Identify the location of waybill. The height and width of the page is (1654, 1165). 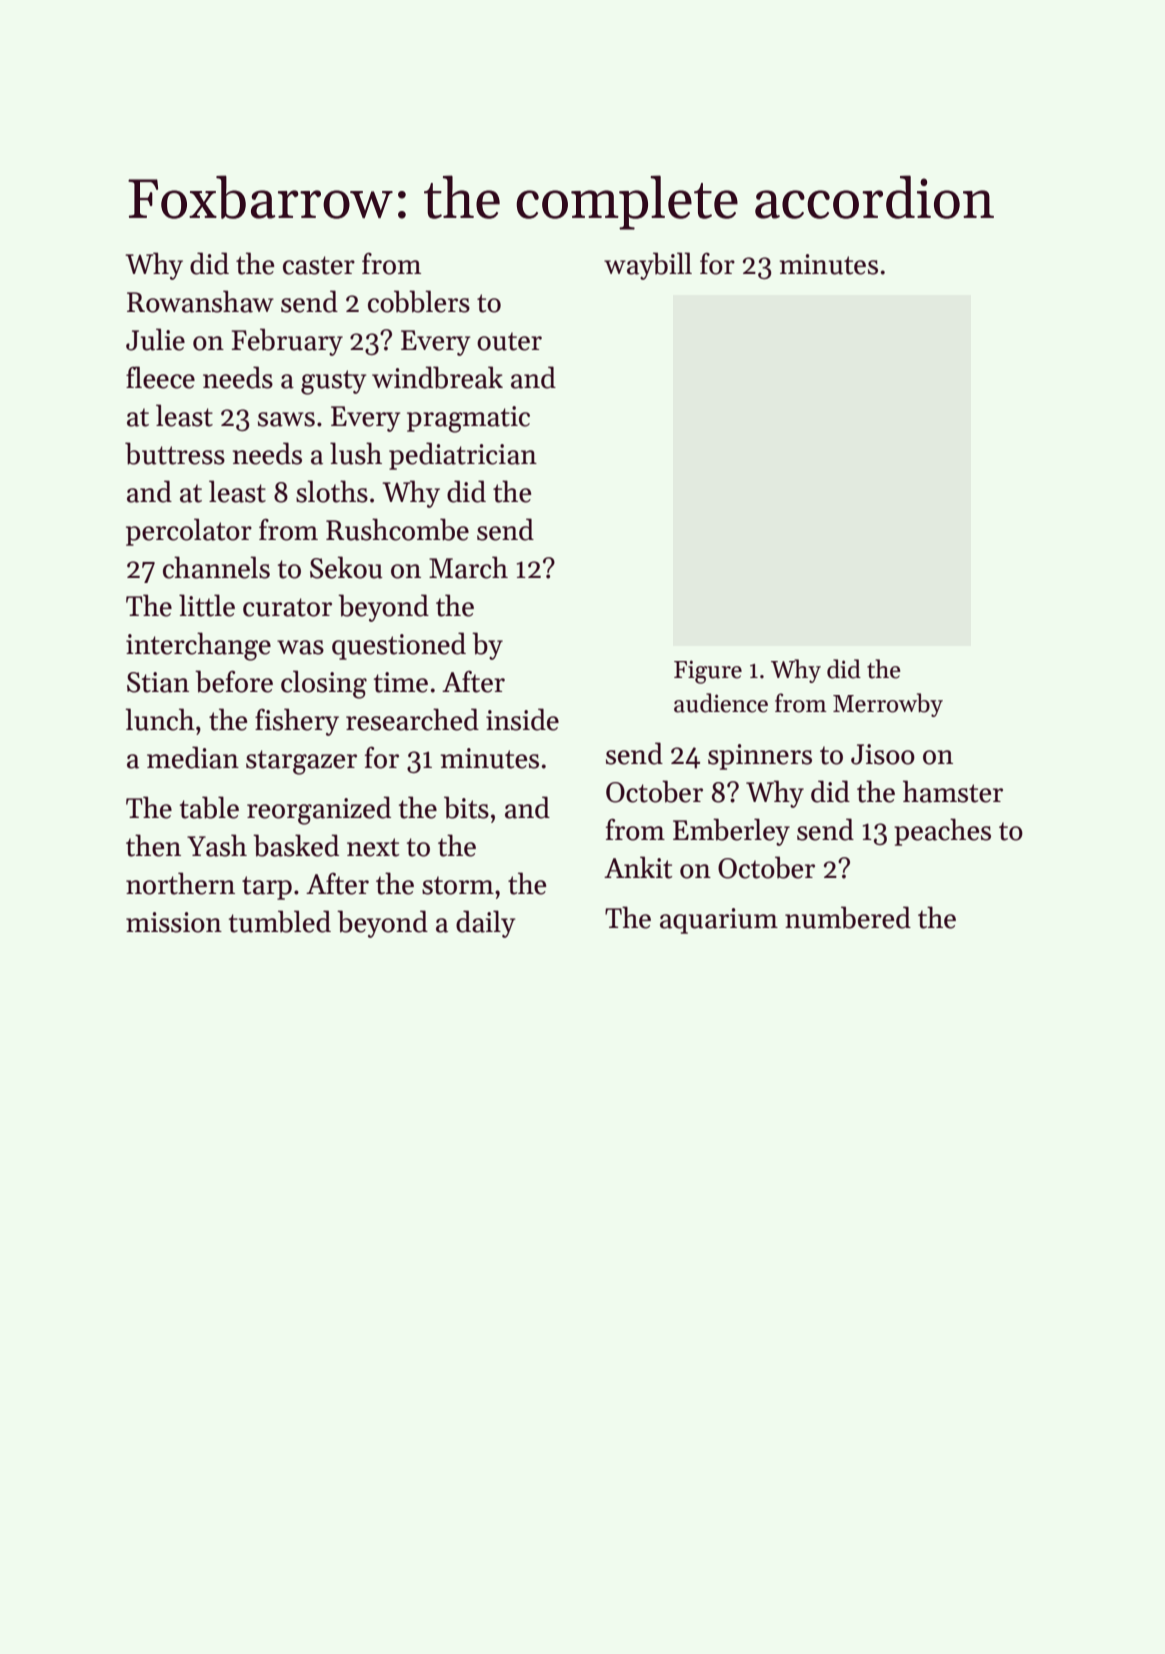
(648, 266).
